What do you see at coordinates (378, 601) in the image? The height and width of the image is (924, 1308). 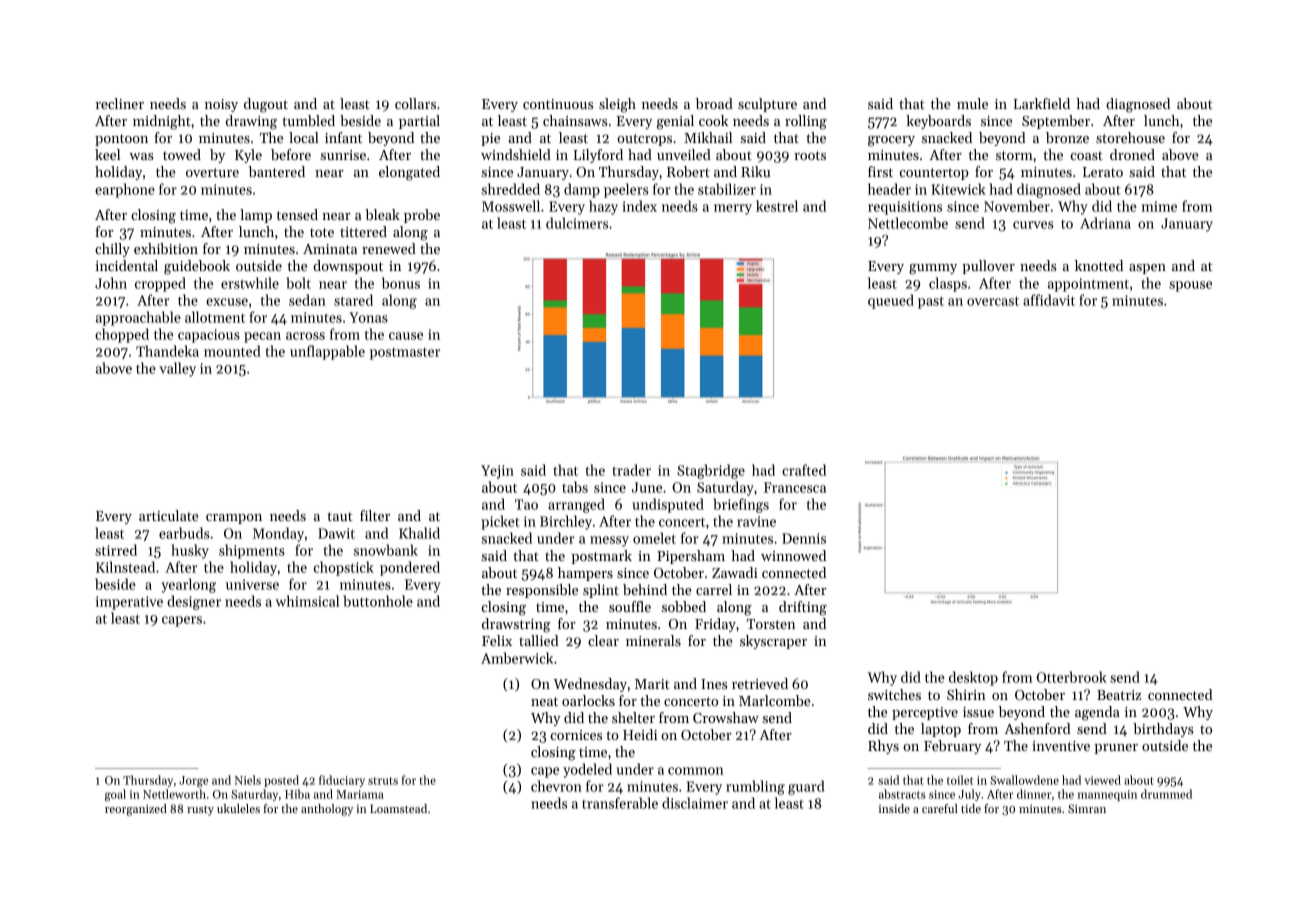 I see `buttonhole` at bounding box center [378, 601].
